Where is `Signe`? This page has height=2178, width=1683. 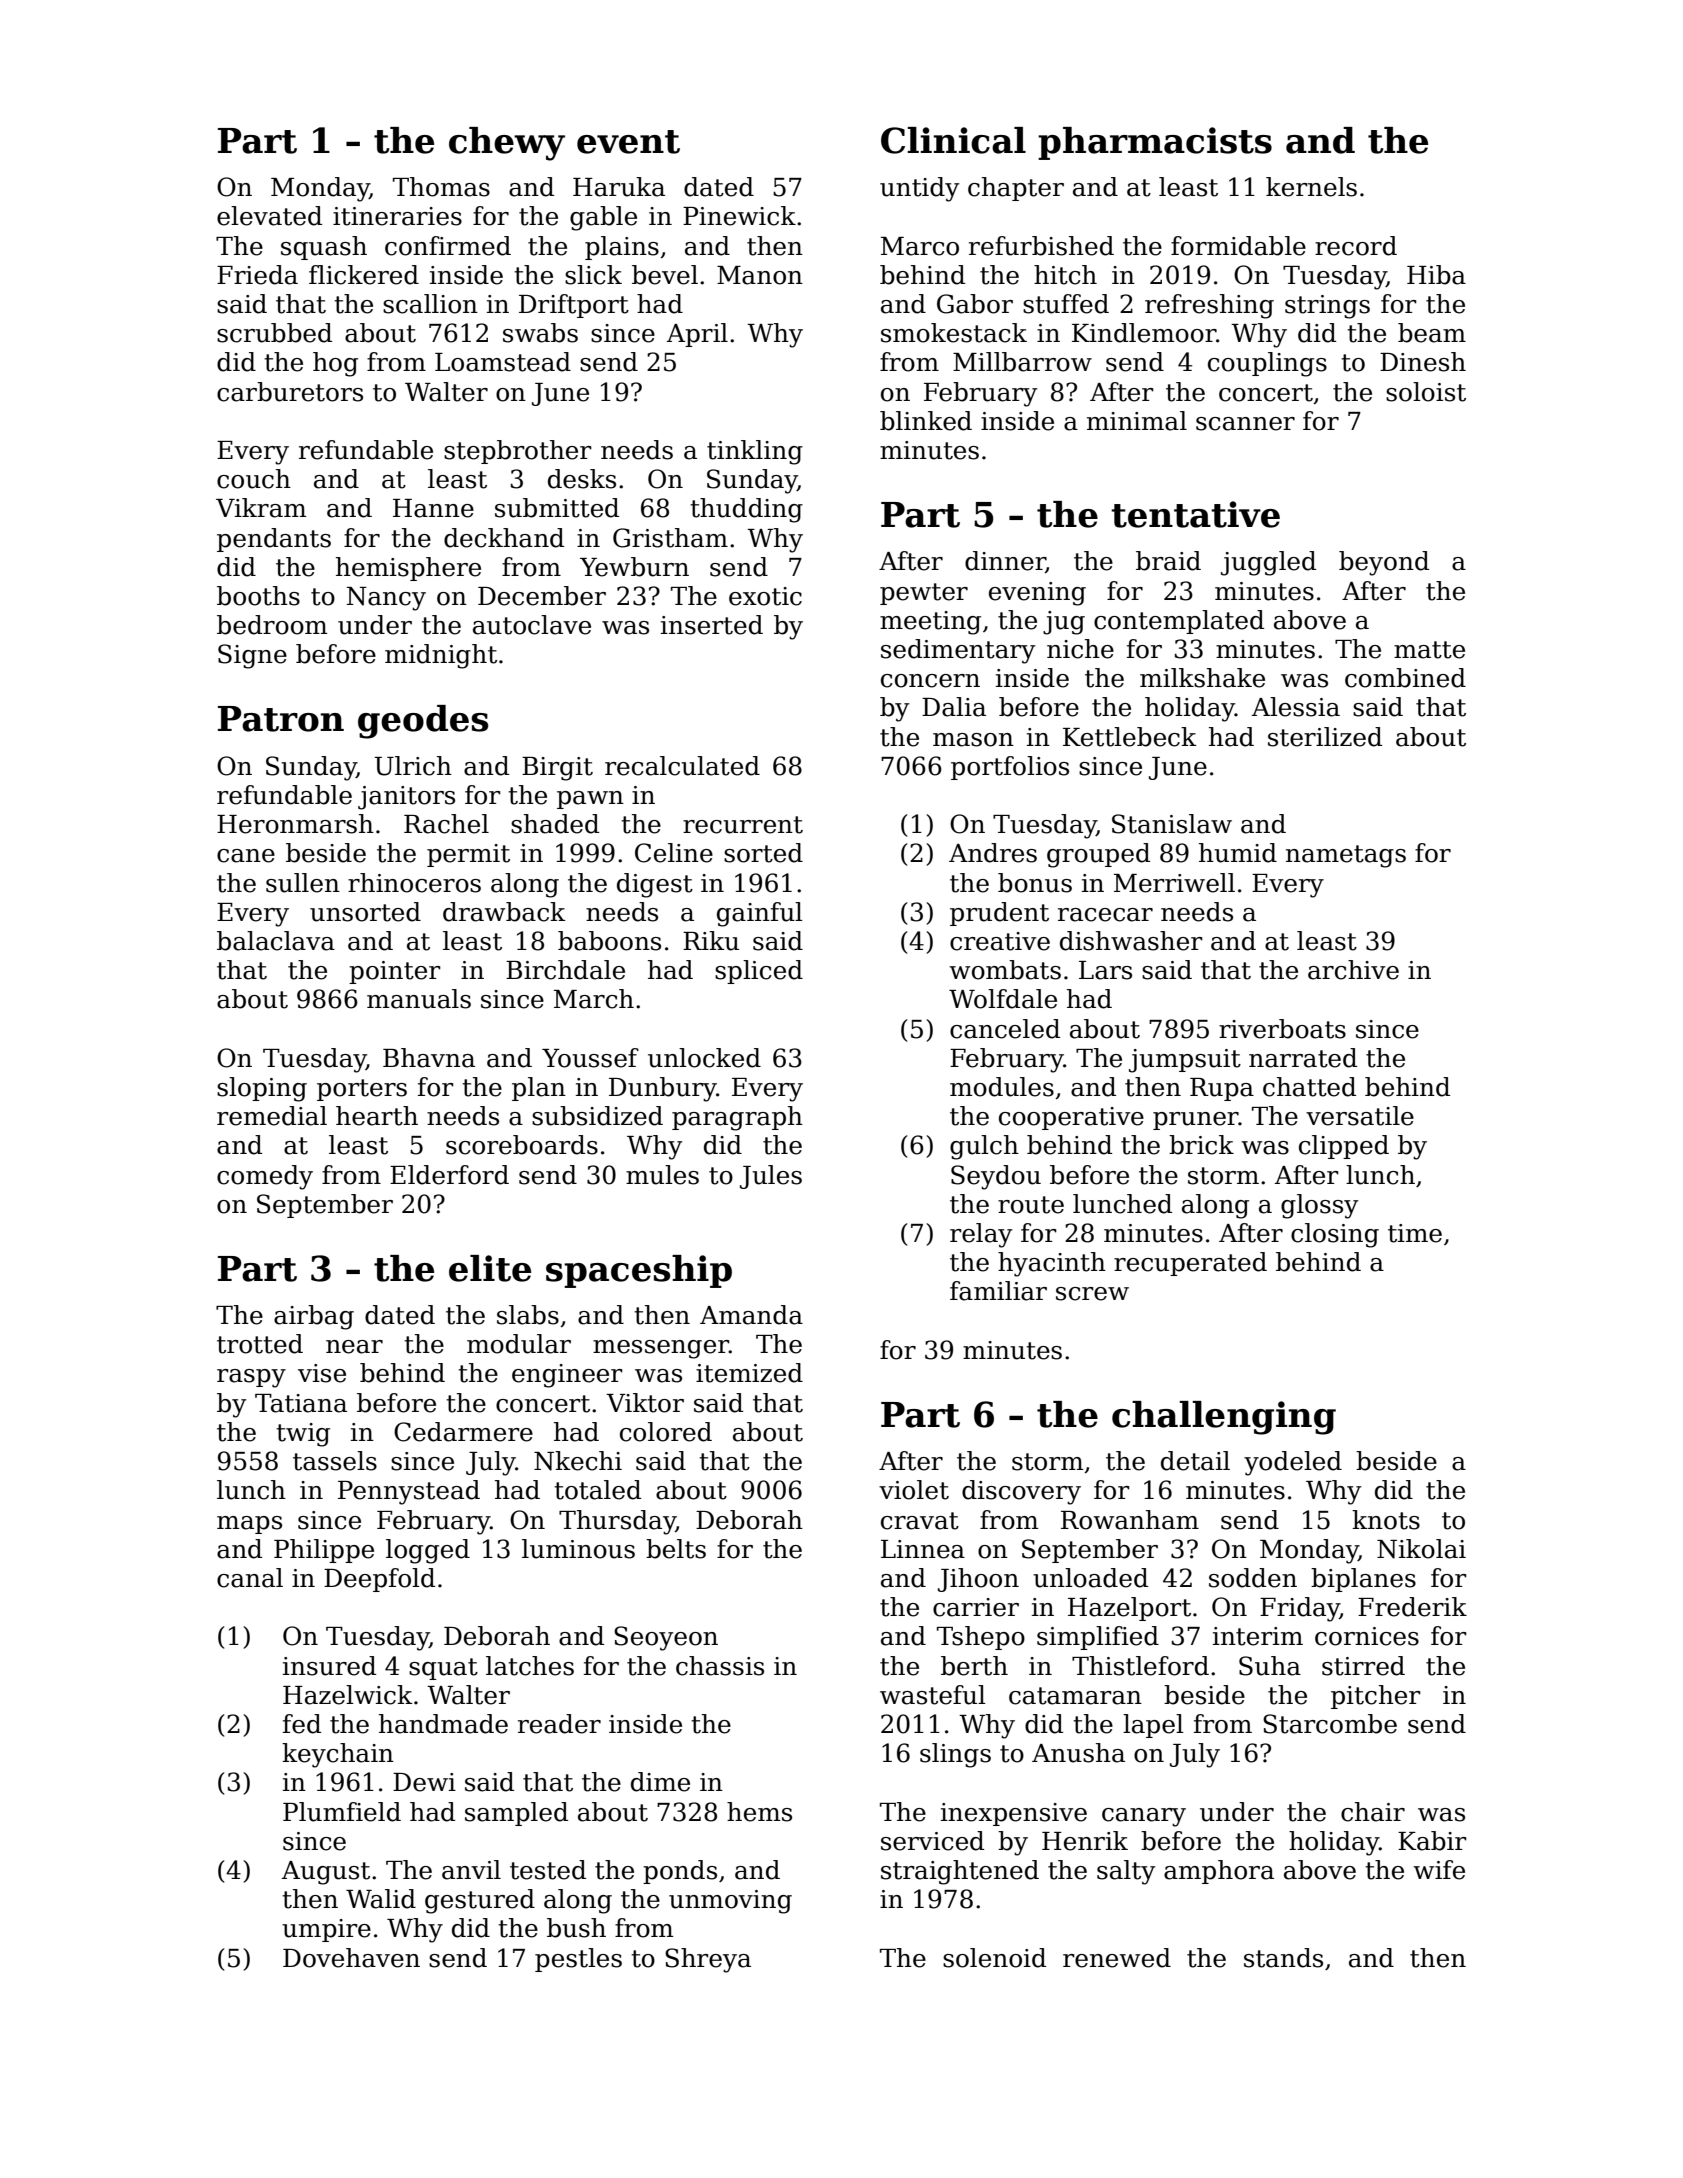
Signe is located at coordinates (252, 656).
